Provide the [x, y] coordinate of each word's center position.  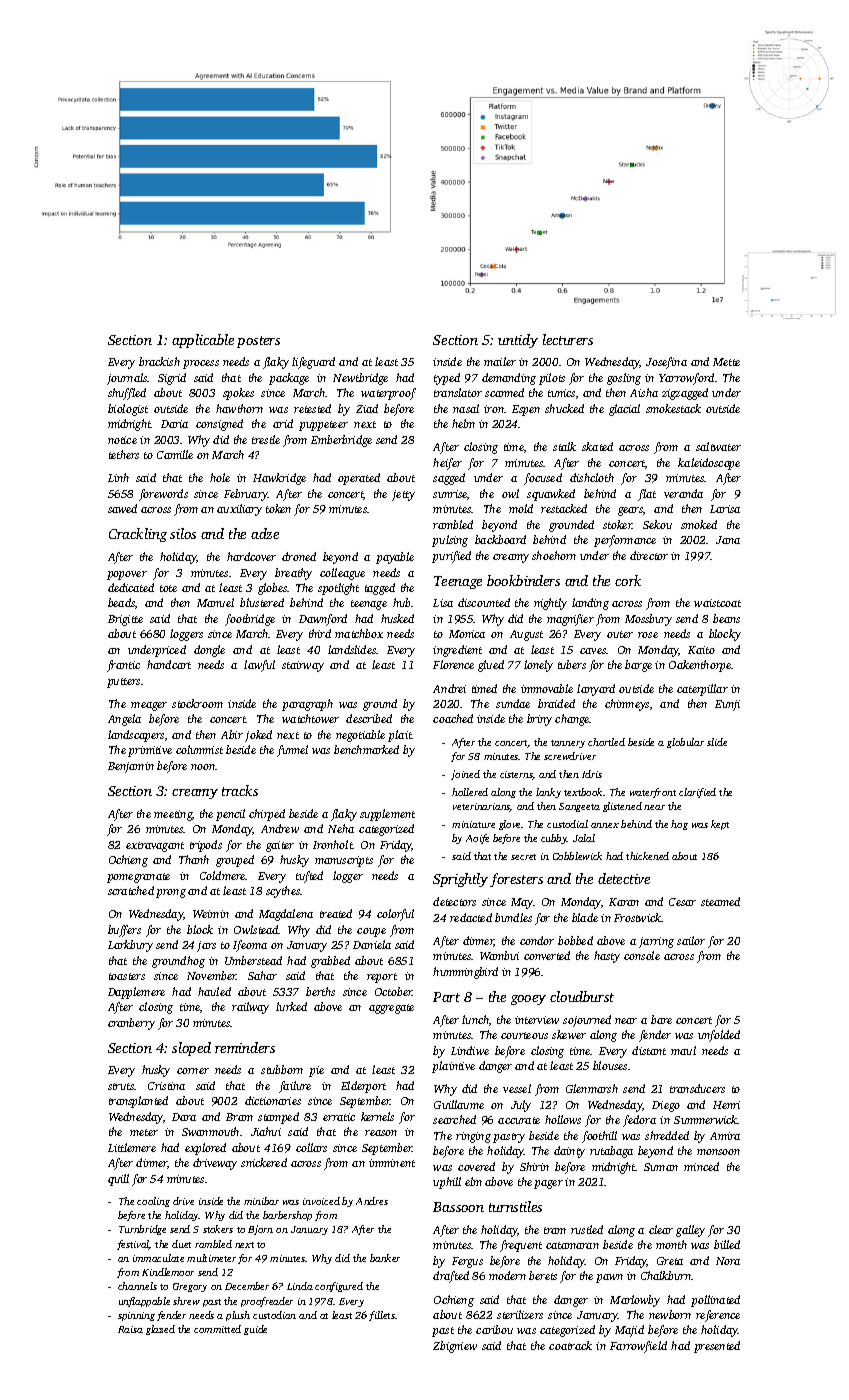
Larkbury [130, 946]
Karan [624, 902]
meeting [173, 815]
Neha [341, 828]
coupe [371, 932]
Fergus [467, 1262]
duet [181, 1244]
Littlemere [132, 1147]
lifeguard [313, 363]
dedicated [131, 587]
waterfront [653, 793]
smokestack [673, 408]
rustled [587, 1229]
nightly [550, 604]
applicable [203, 341]
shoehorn [554, 555]
